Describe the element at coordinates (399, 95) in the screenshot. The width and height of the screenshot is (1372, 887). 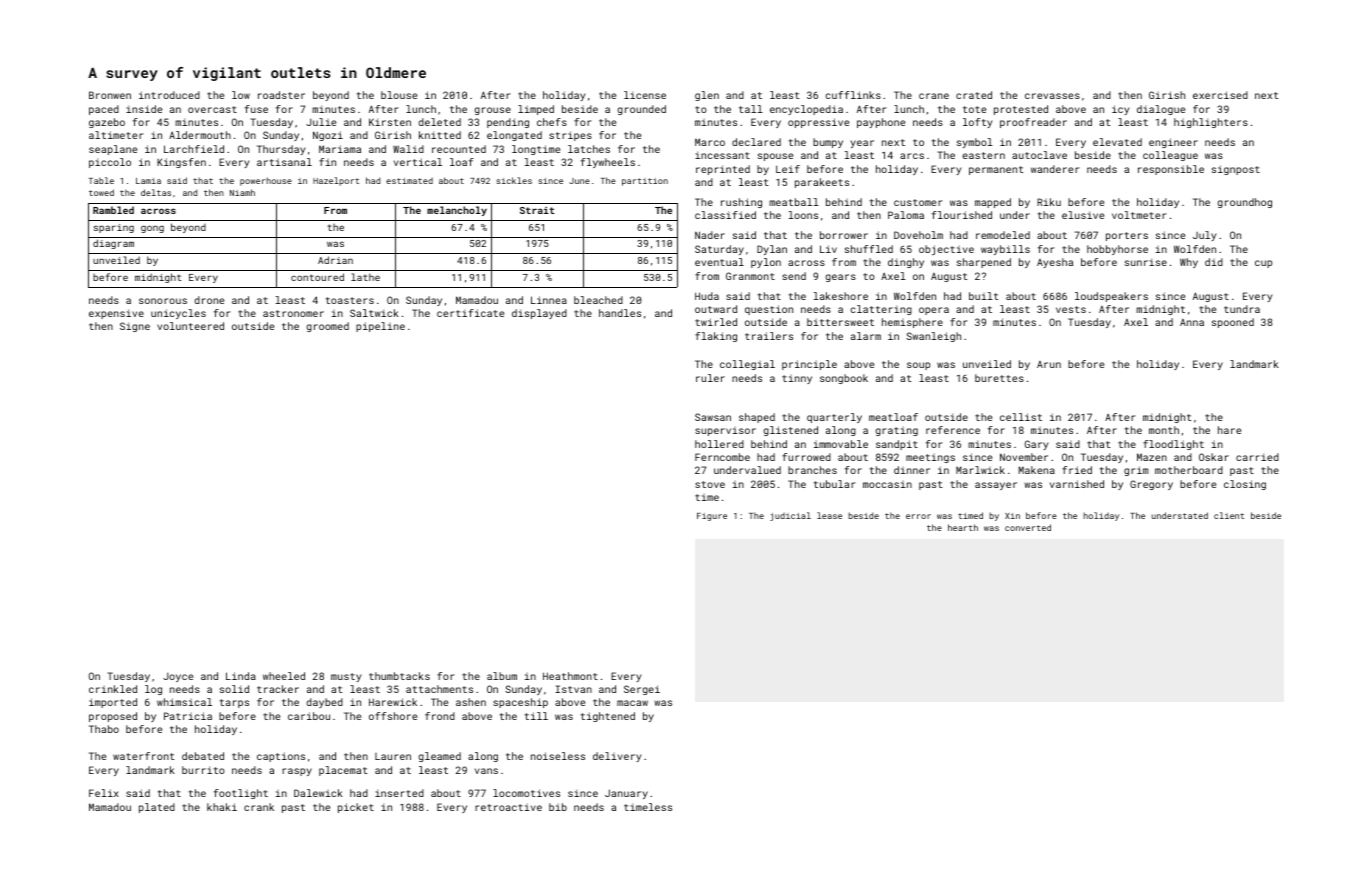
I see `blouse` at that location.
